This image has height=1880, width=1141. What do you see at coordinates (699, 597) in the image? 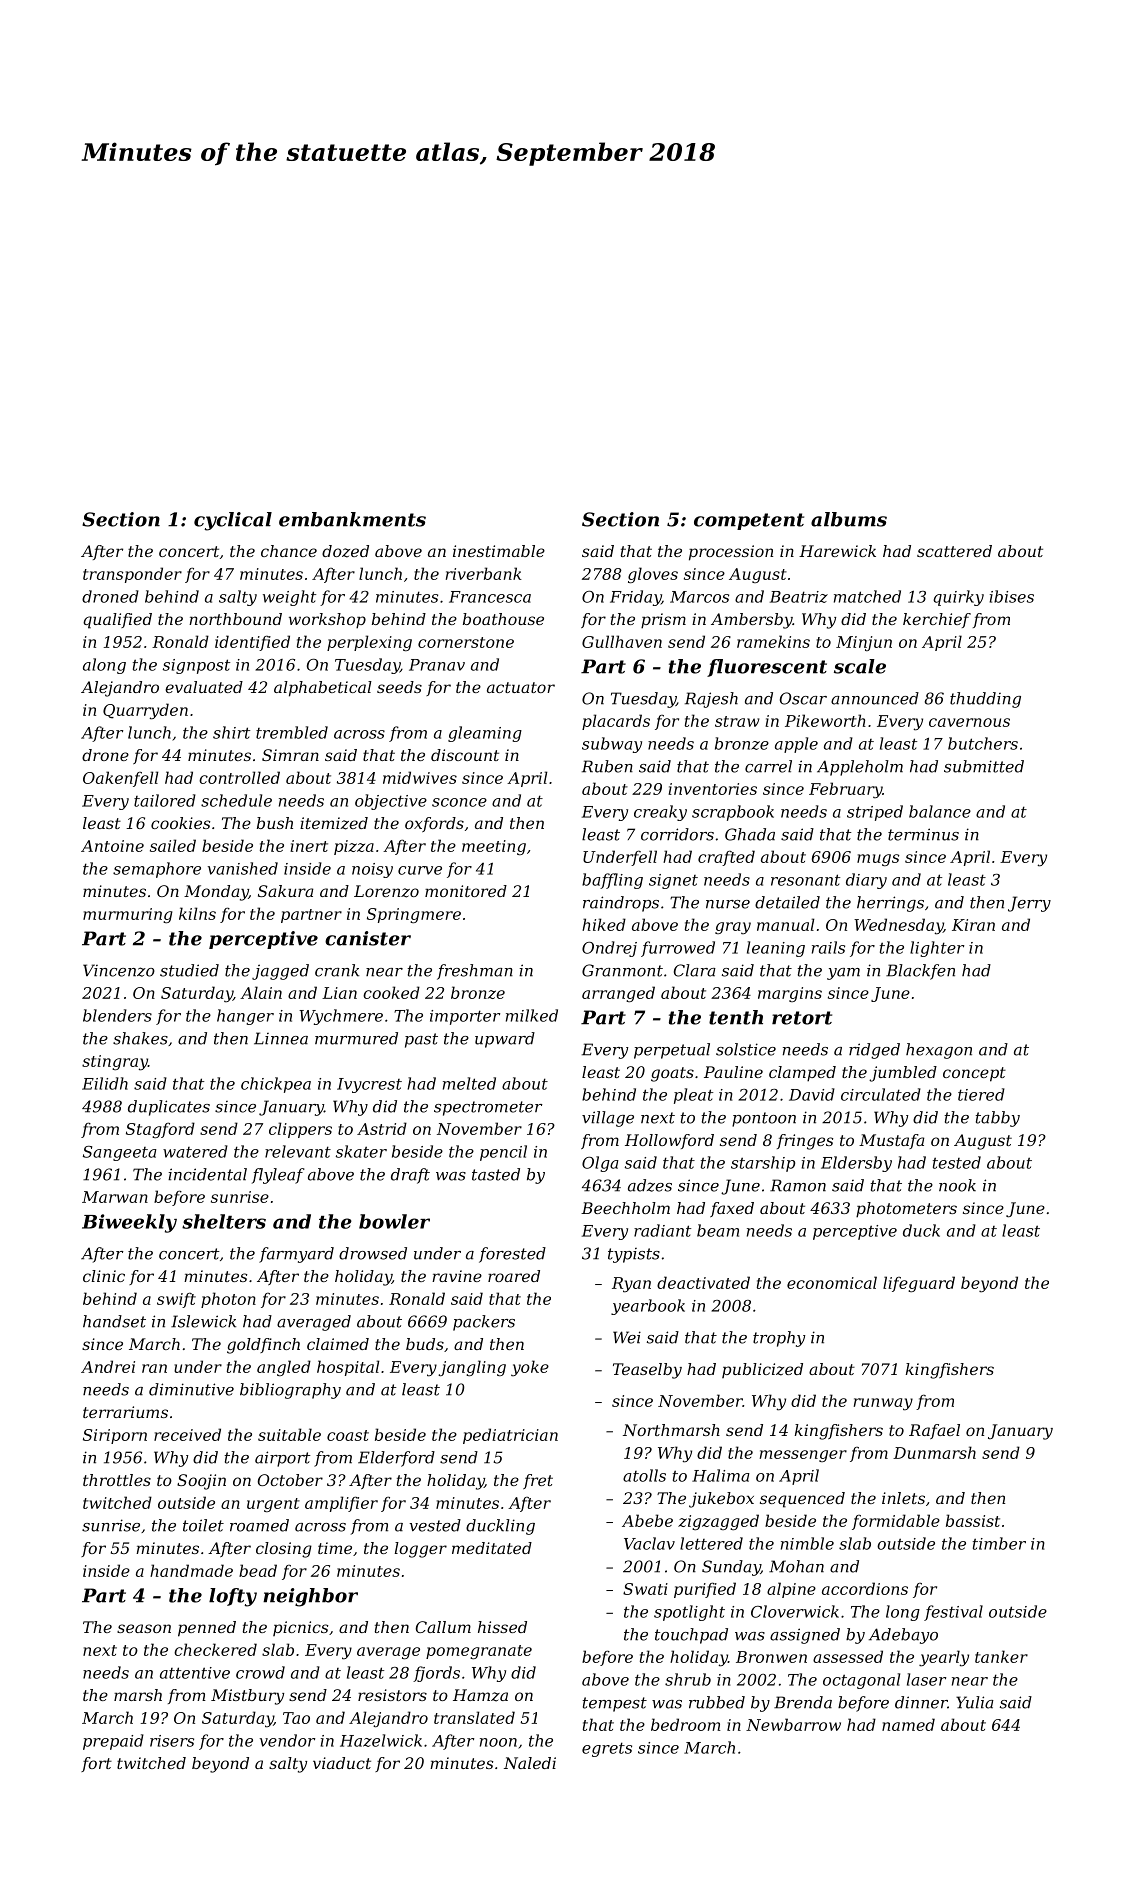
I see `Marcos` at bounding box center [699, 597].
